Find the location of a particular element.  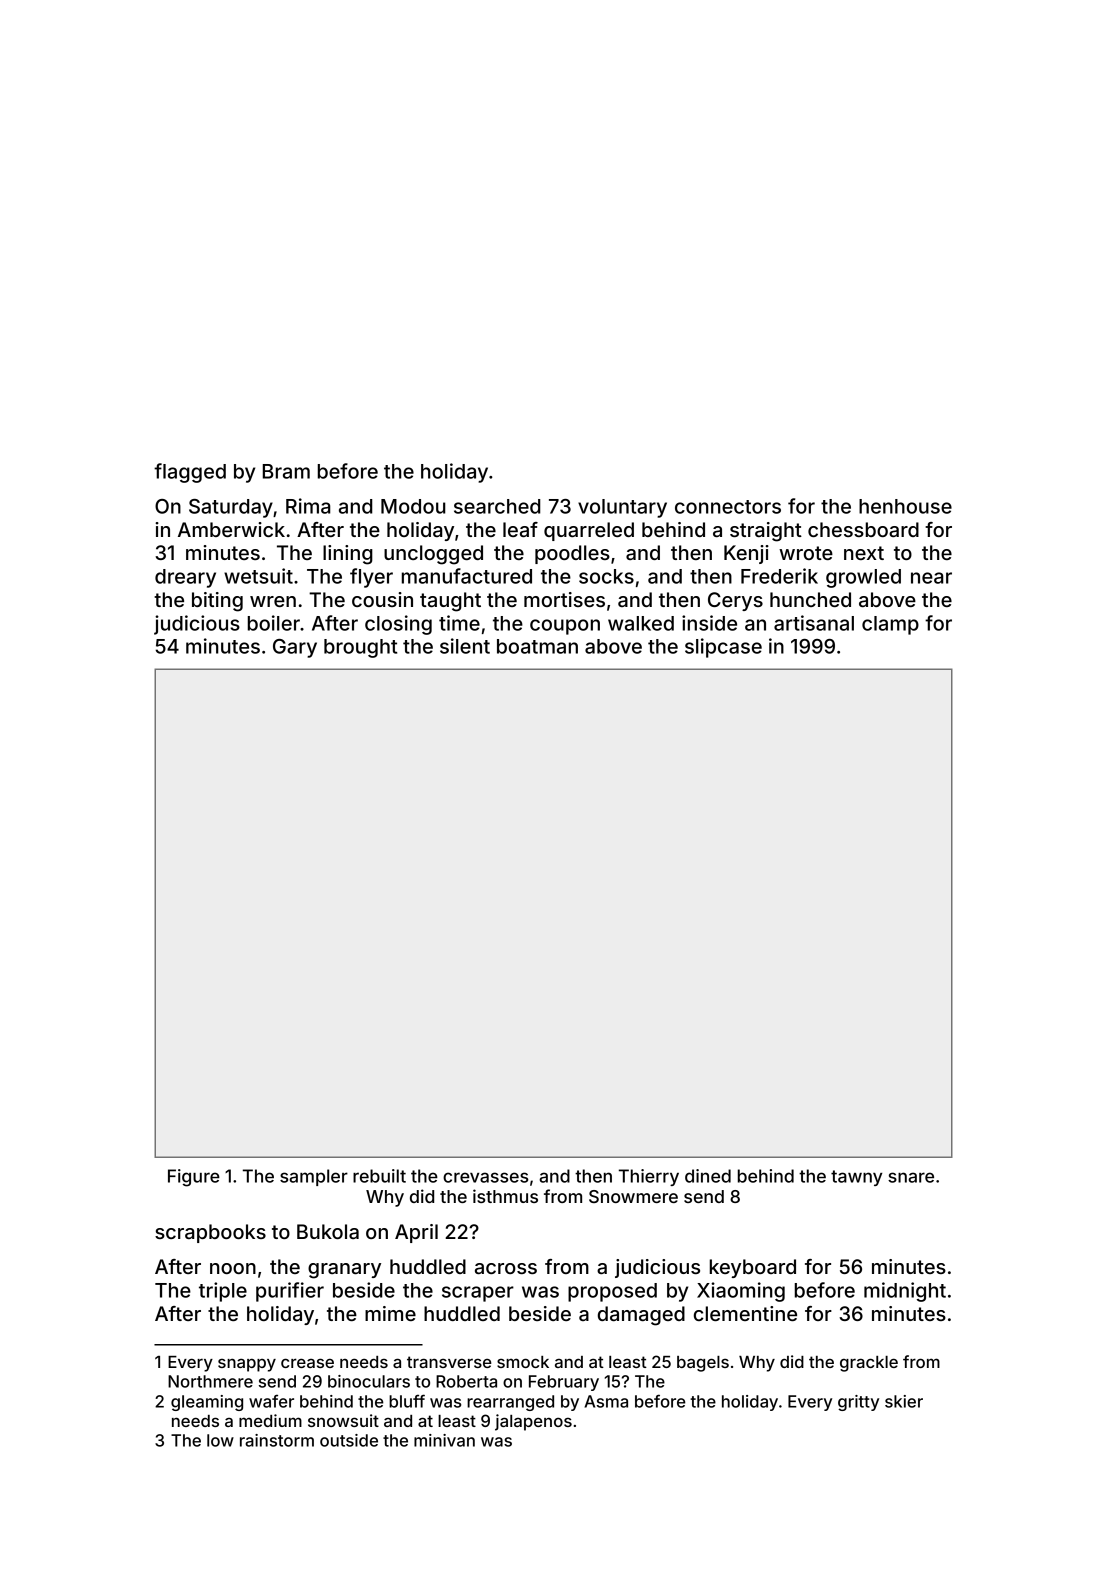

sampler is located at coordinates (314, 1177).
